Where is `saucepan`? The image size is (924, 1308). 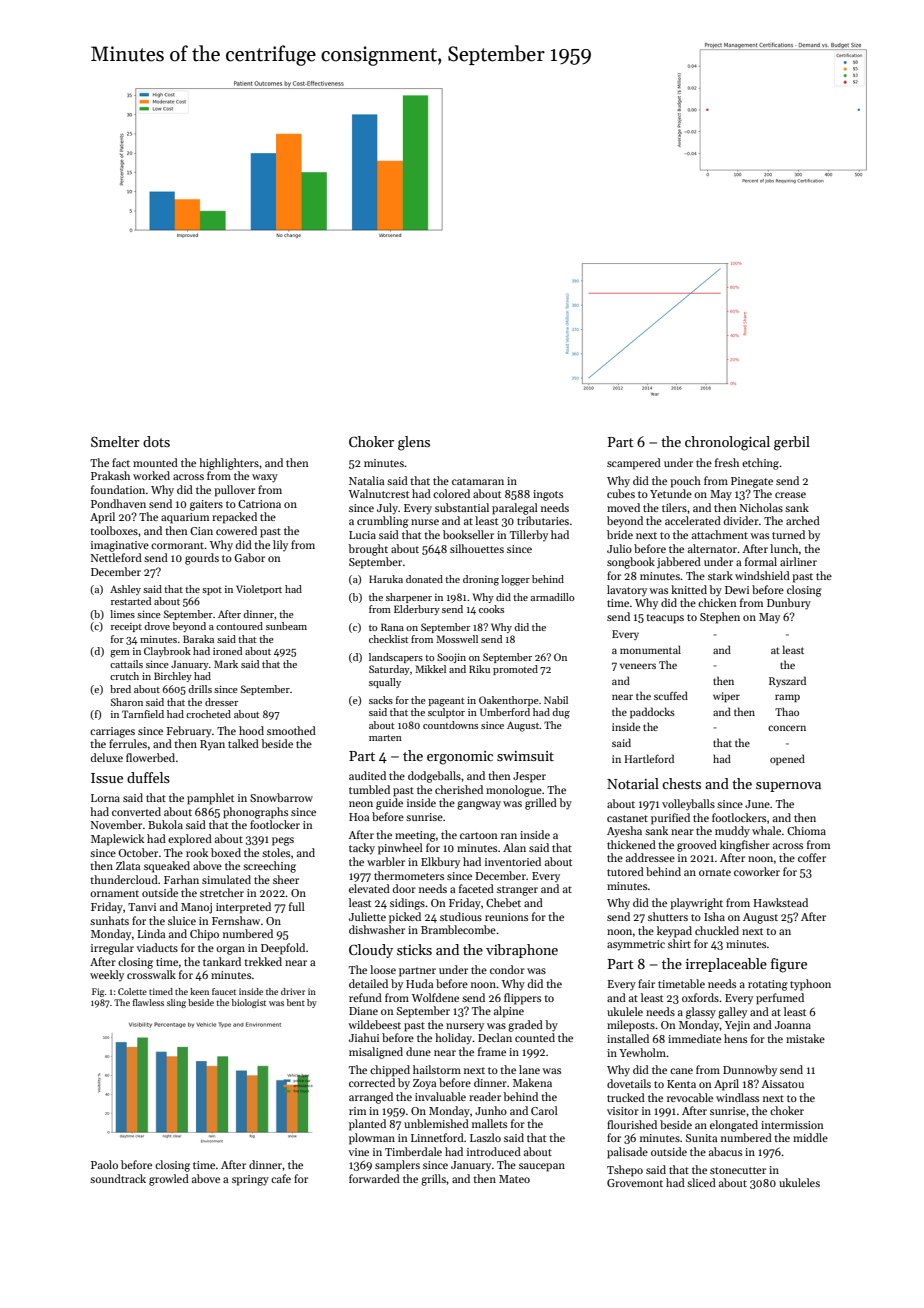
saucepan is located at coordinates (542, 1167).
